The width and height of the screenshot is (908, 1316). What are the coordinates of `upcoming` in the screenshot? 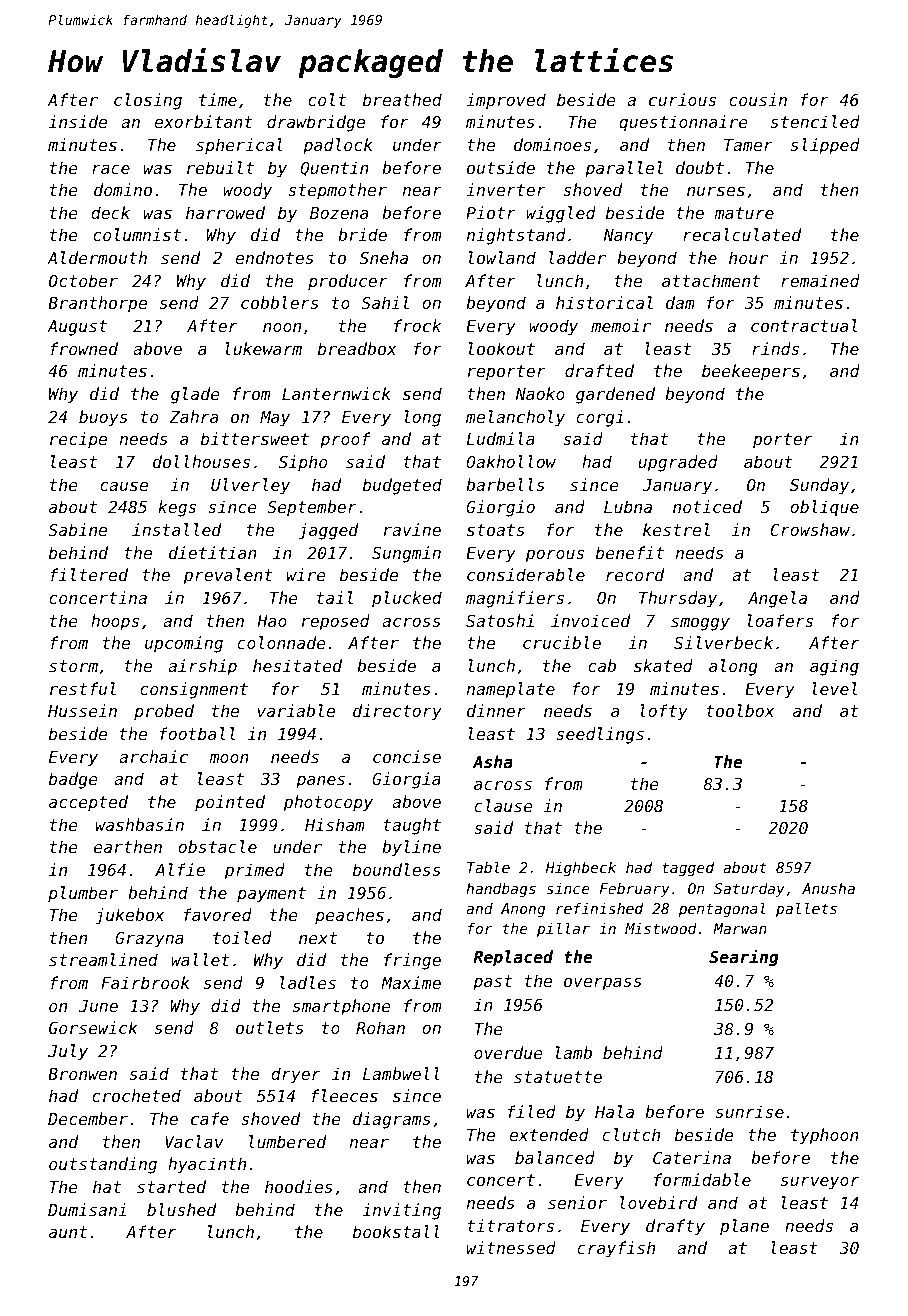 It's located at (184, 644).
